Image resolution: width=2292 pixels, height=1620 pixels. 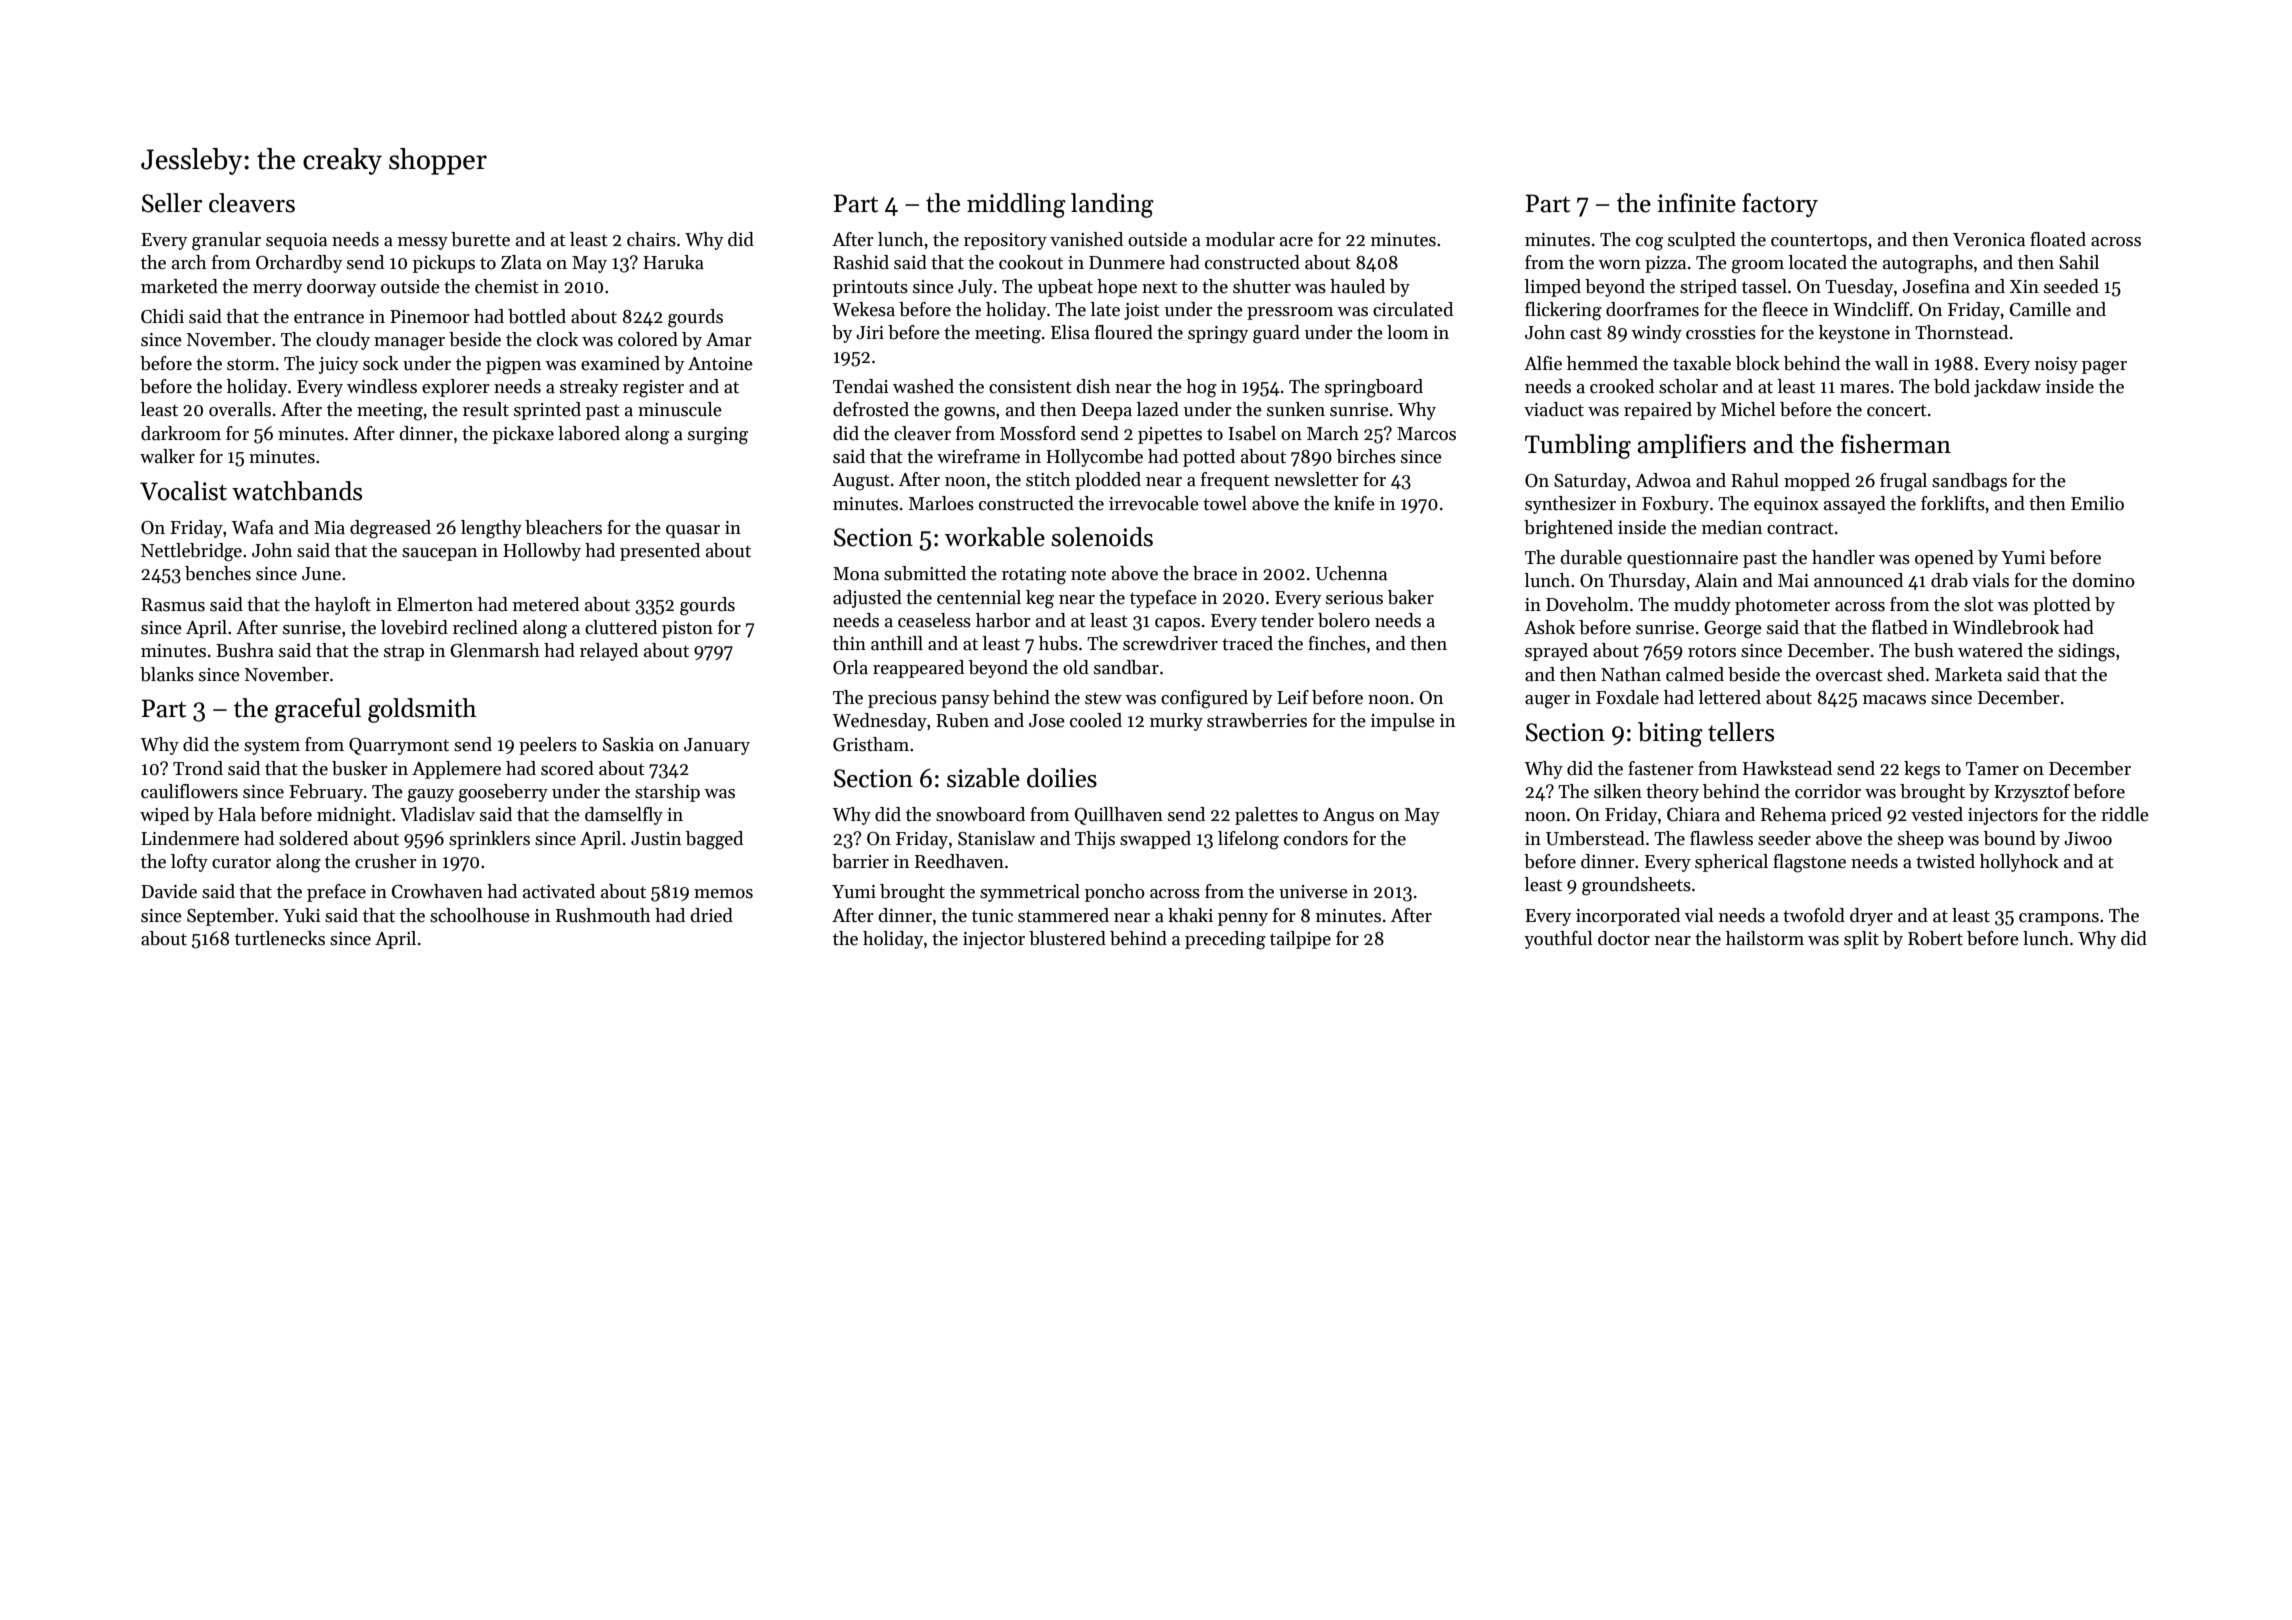 I want to click on configured, so click(x=1204, y=699).
